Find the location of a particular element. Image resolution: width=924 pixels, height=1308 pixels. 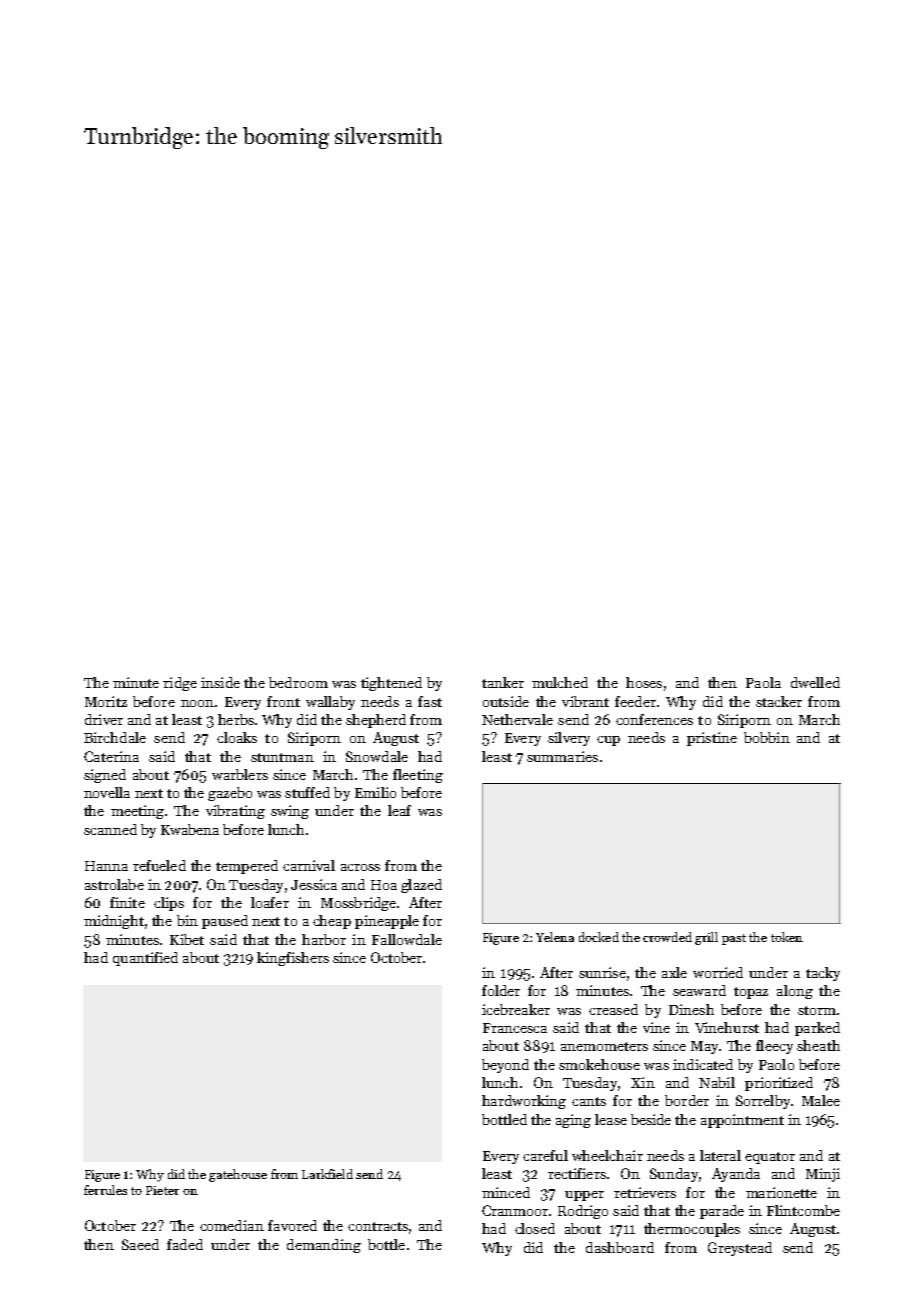

pristine is located at coordinates (712, 739).
